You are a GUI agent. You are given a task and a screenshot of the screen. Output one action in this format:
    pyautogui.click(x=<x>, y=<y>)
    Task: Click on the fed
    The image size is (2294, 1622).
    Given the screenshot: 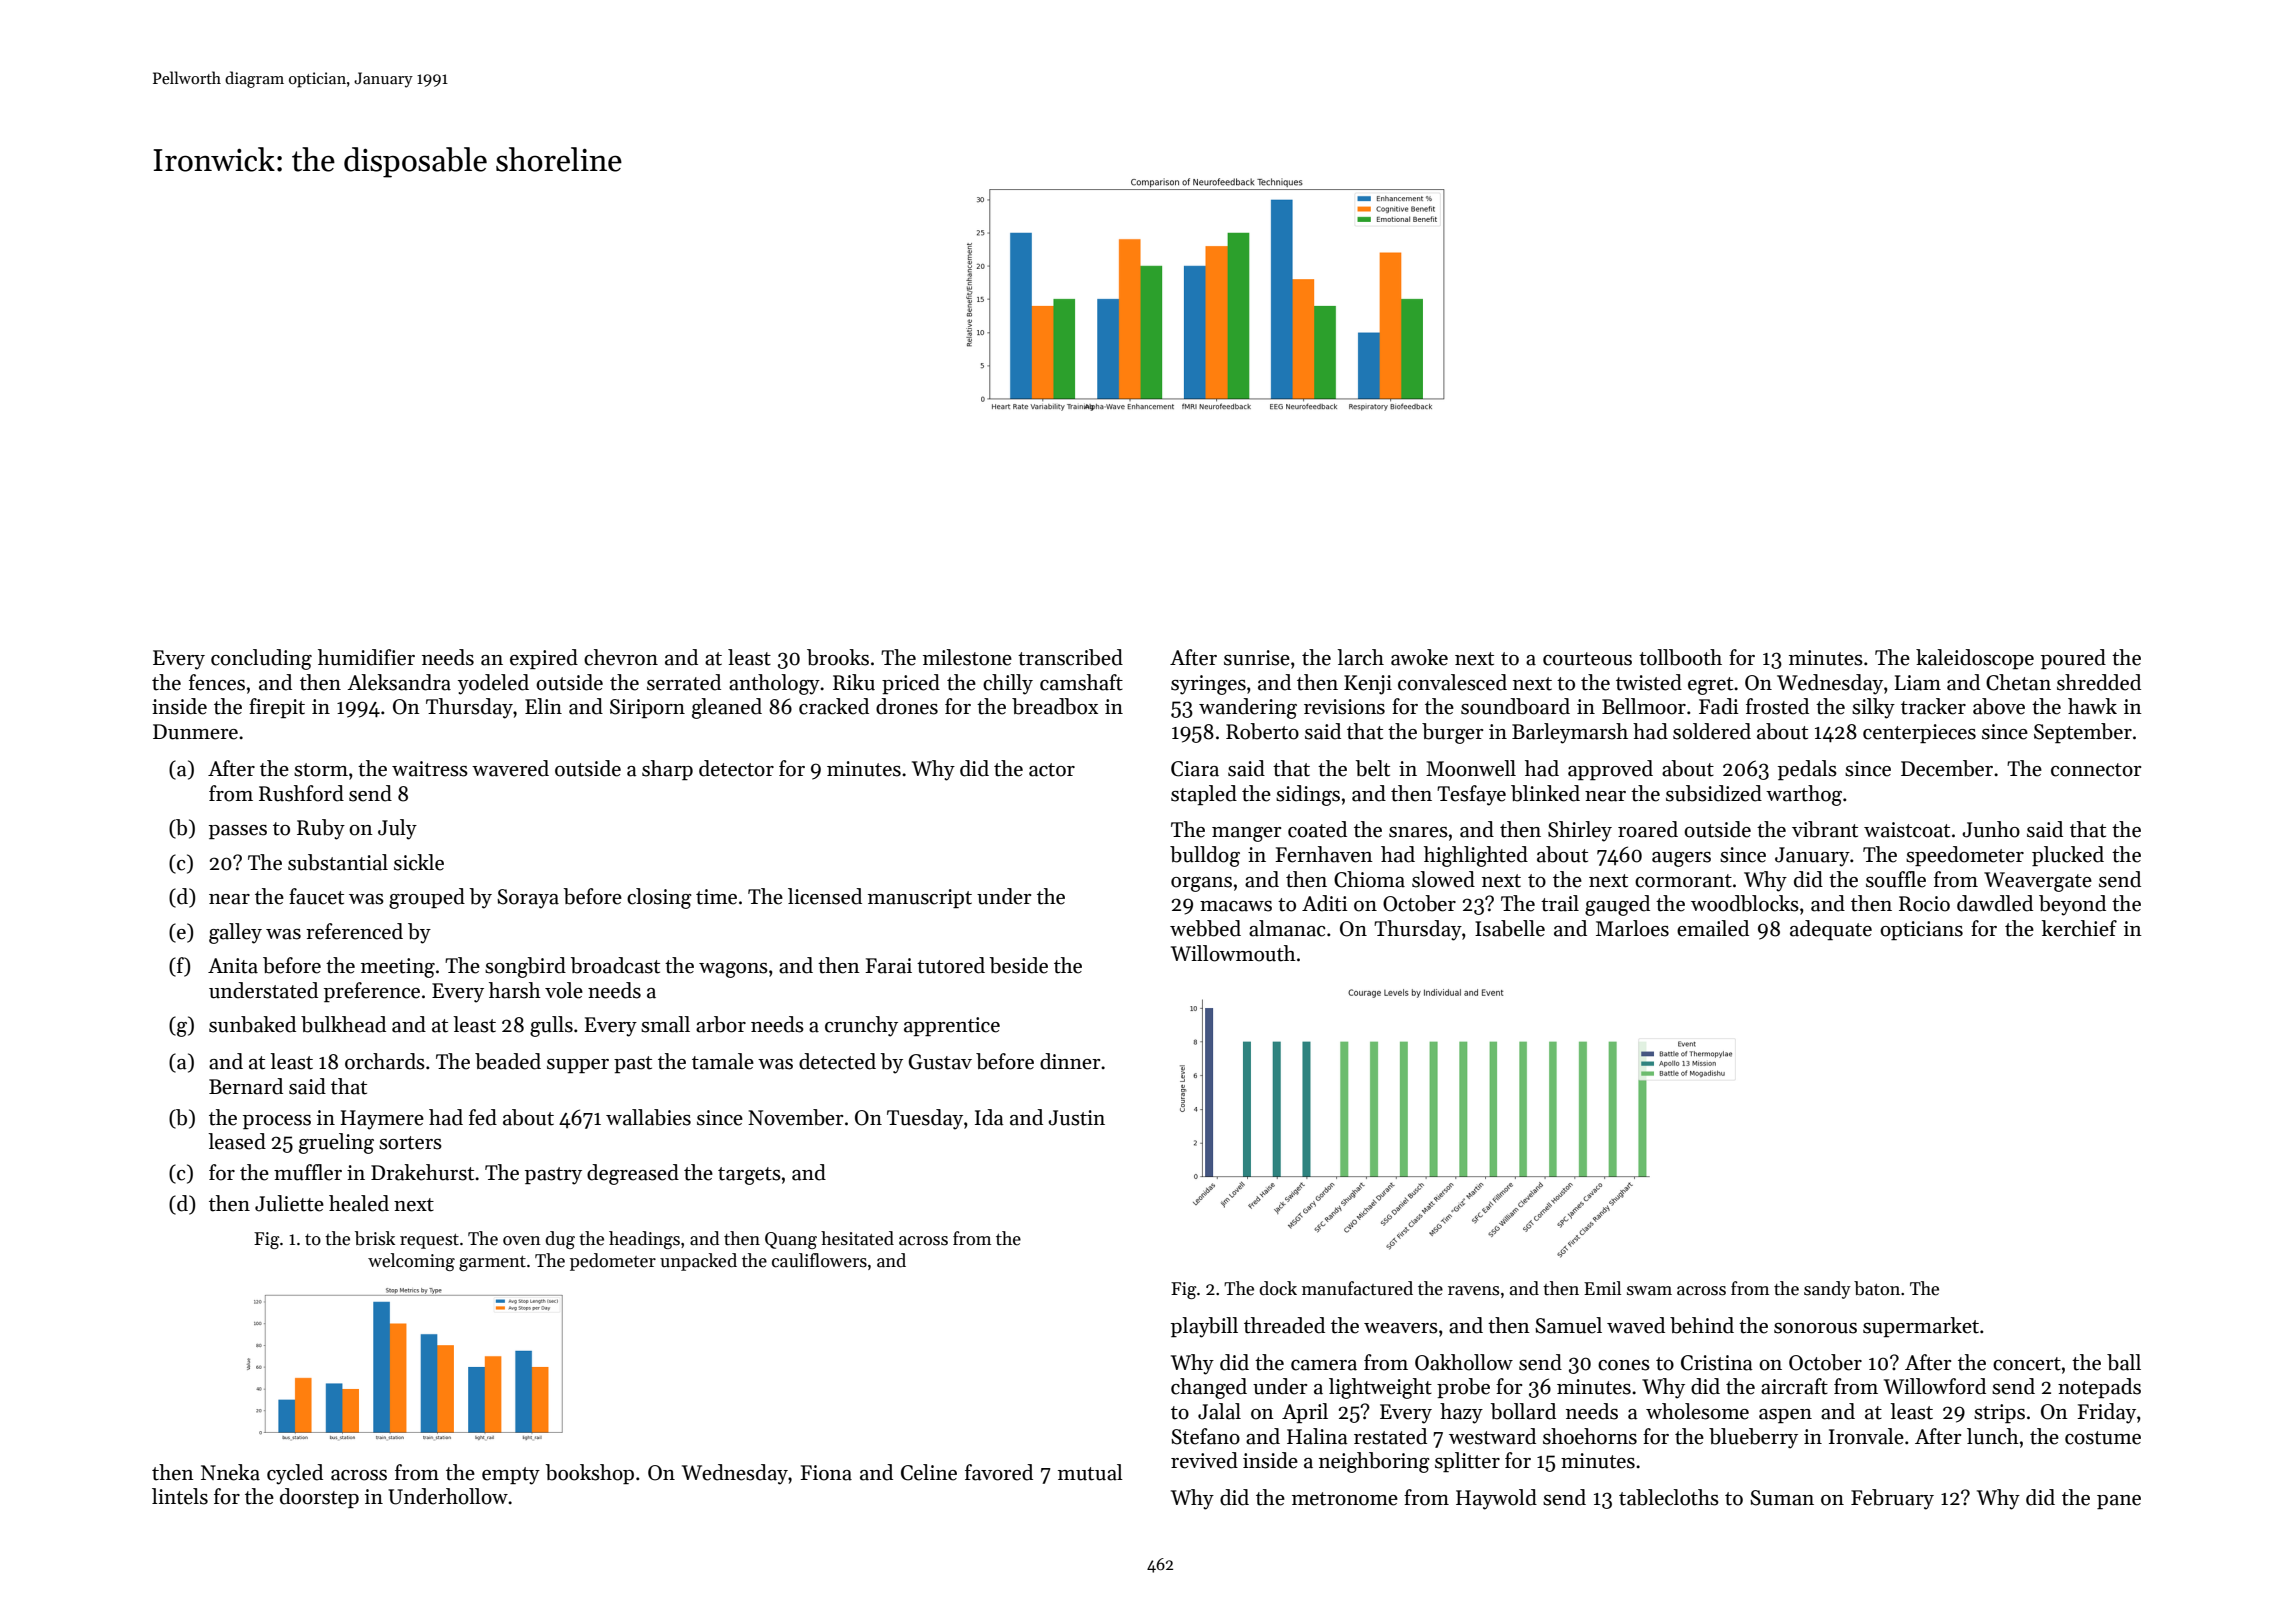 What is the action you would take?
    pyautogui.click(x=483, y=1117)
